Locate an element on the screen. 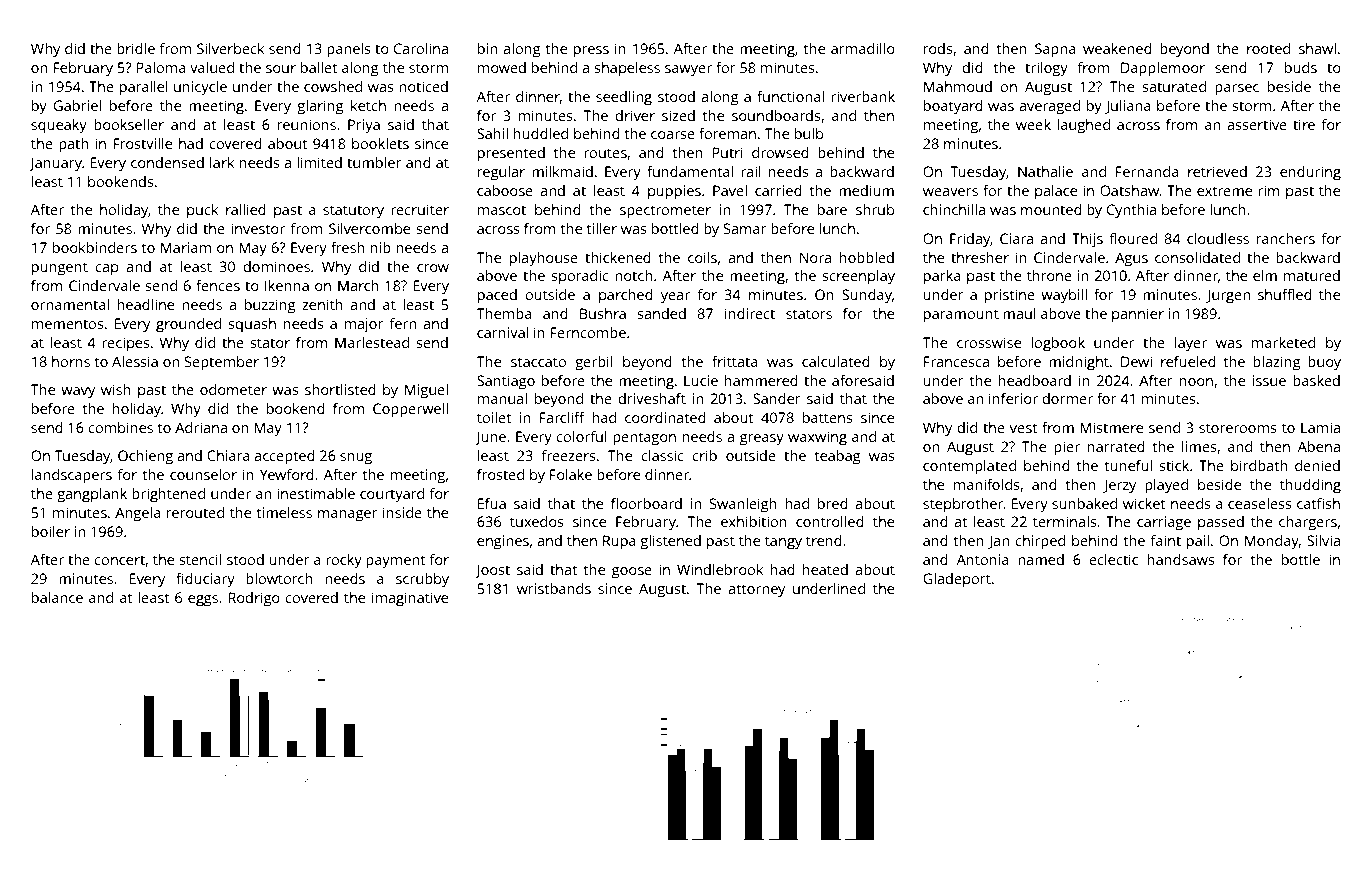 This screenshot has height=887, width=1372. panels is located at coordinates (349, 50).
